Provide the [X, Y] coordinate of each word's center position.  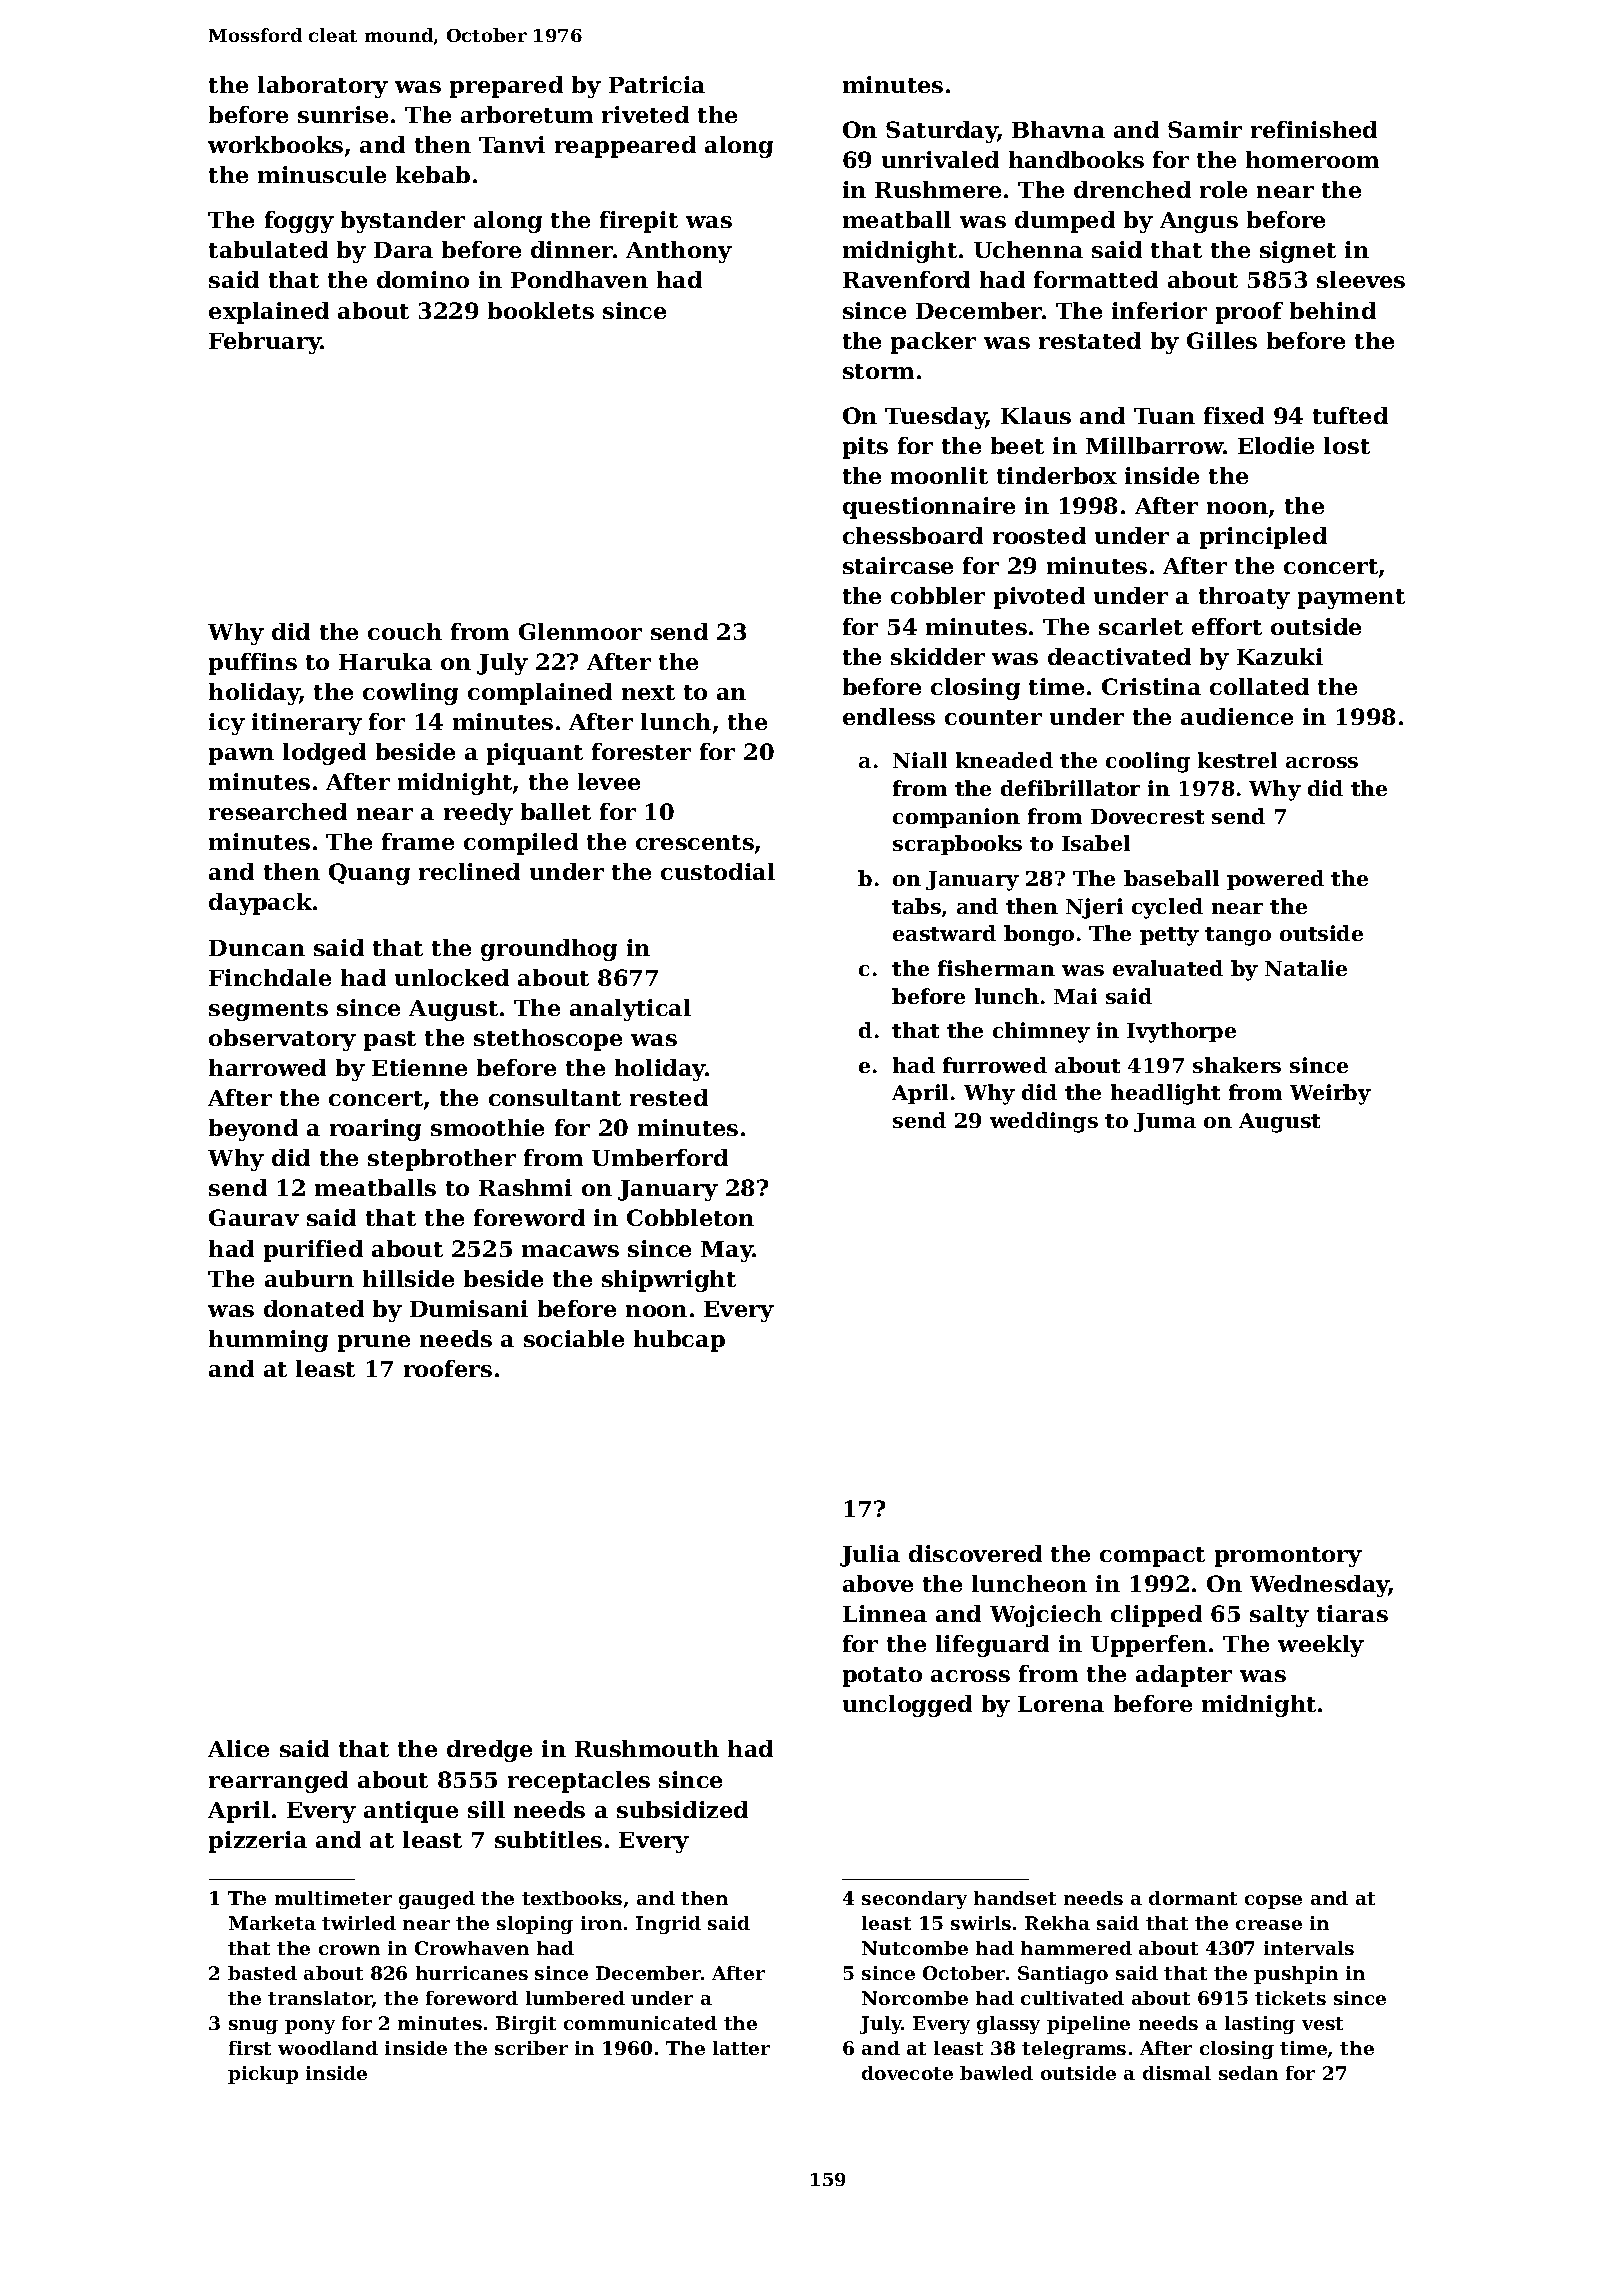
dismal [1177, 2073]
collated [1259, 686]
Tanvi [512, 144]
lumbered [575, 1998]
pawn [241, 756]
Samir [1205, 129]
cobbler [938, 595]
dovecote [907, 2073]
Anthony [679, 252]
